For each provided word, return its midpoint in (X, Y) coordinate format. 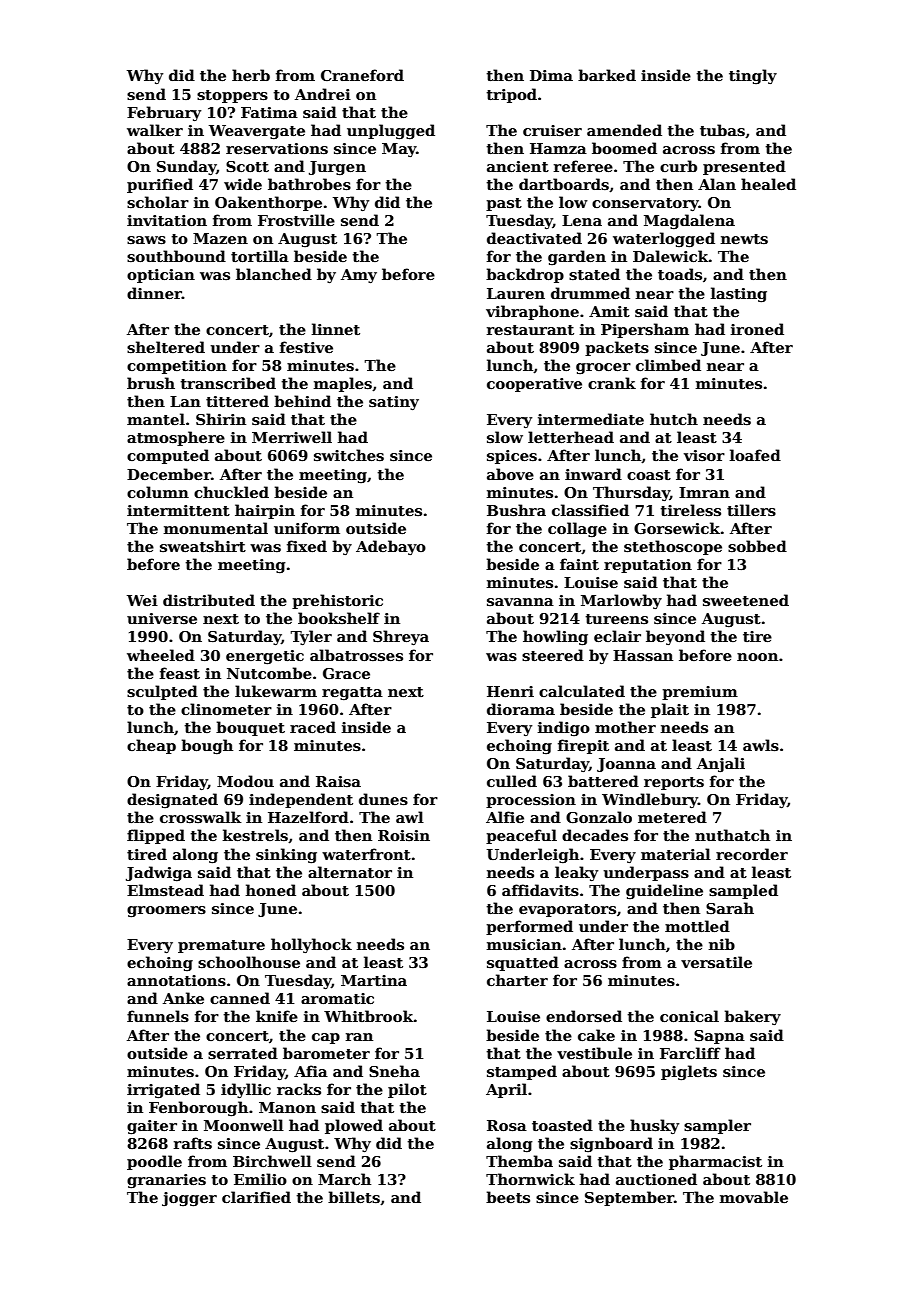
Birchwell (272, 1161)
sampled (743, 891)
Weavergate (257, 132)
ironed (757, 329)
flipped (156, 836)
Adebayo (391, 547)
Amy (359, 276)
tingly (753, 77)
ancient (518, 166)
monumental (216, 528)
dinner (154, 293)
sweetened (746, 600)
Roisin (404, 835)
